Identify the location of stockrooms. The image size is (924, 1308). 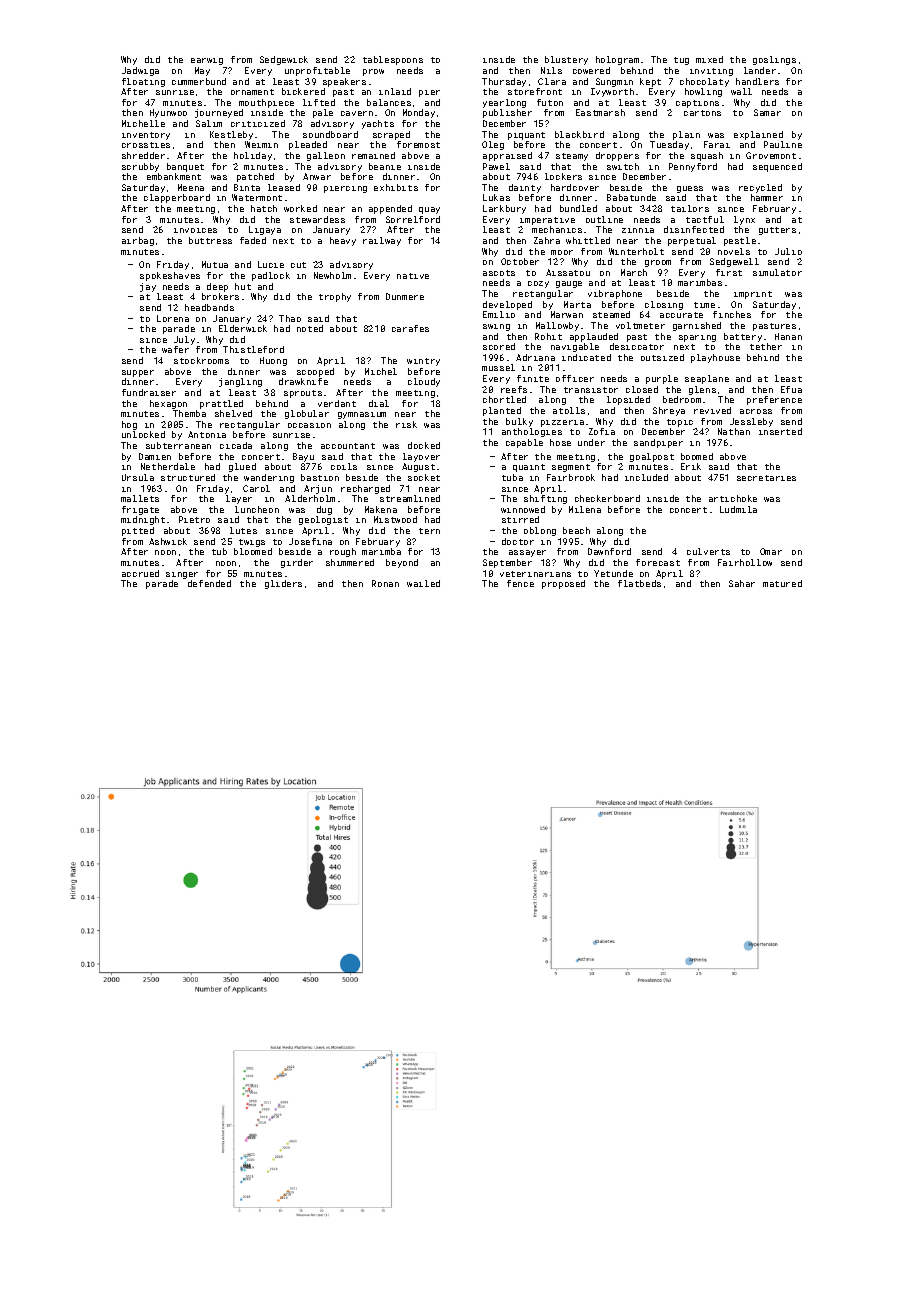
(201, 360).
